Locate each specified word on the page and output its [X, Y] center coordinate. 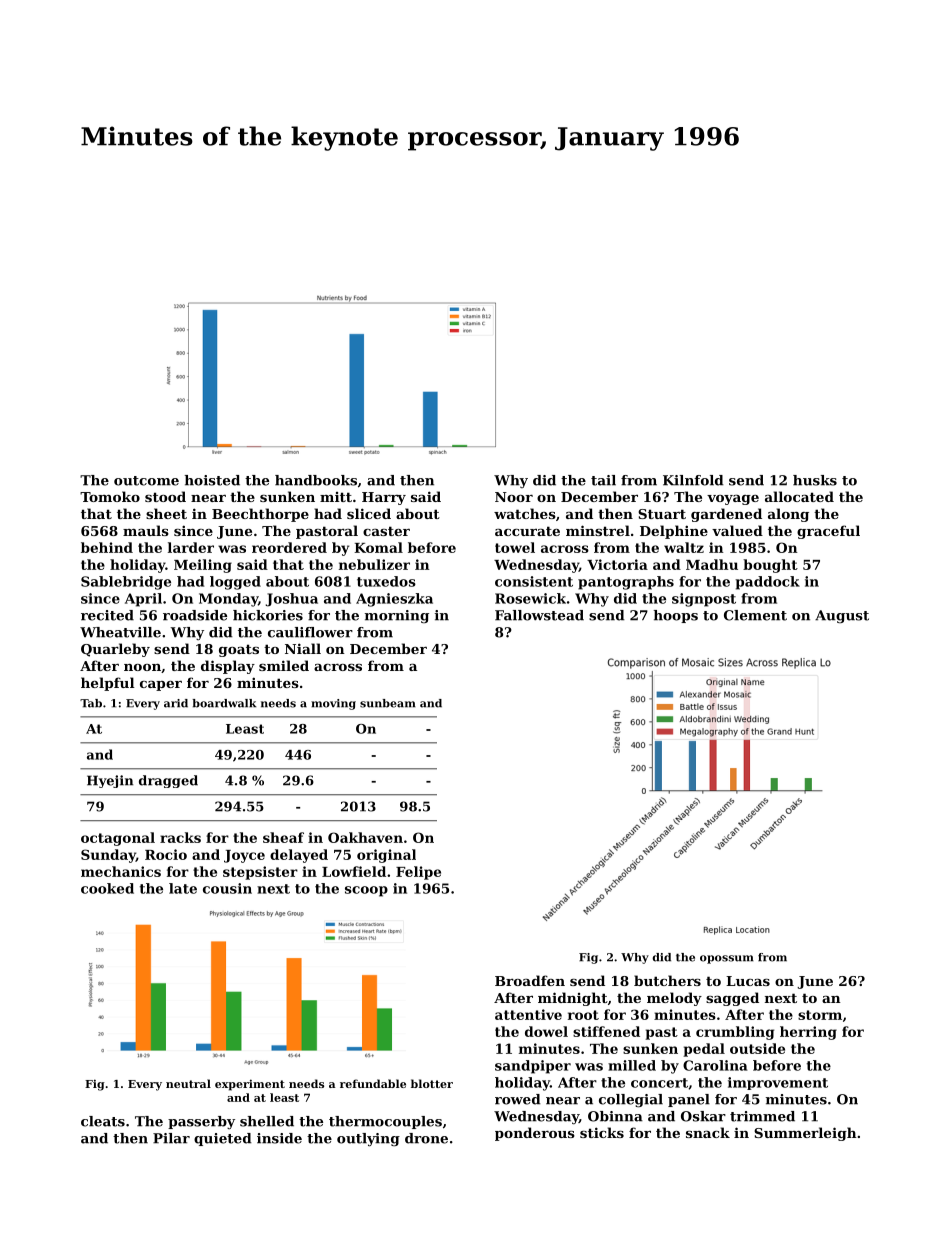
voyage [733, 500]
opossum [727, 959]
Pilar [171, 1138]
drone [426, 1138]
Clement [755, 615]
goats [239, 650]
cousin [227, 888]
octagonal [118, 839]
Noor [514, 497]
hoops [676, 616]
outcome [146, 481]
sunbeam [388, 703]
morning [397, 616]
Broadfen [530, 980]
